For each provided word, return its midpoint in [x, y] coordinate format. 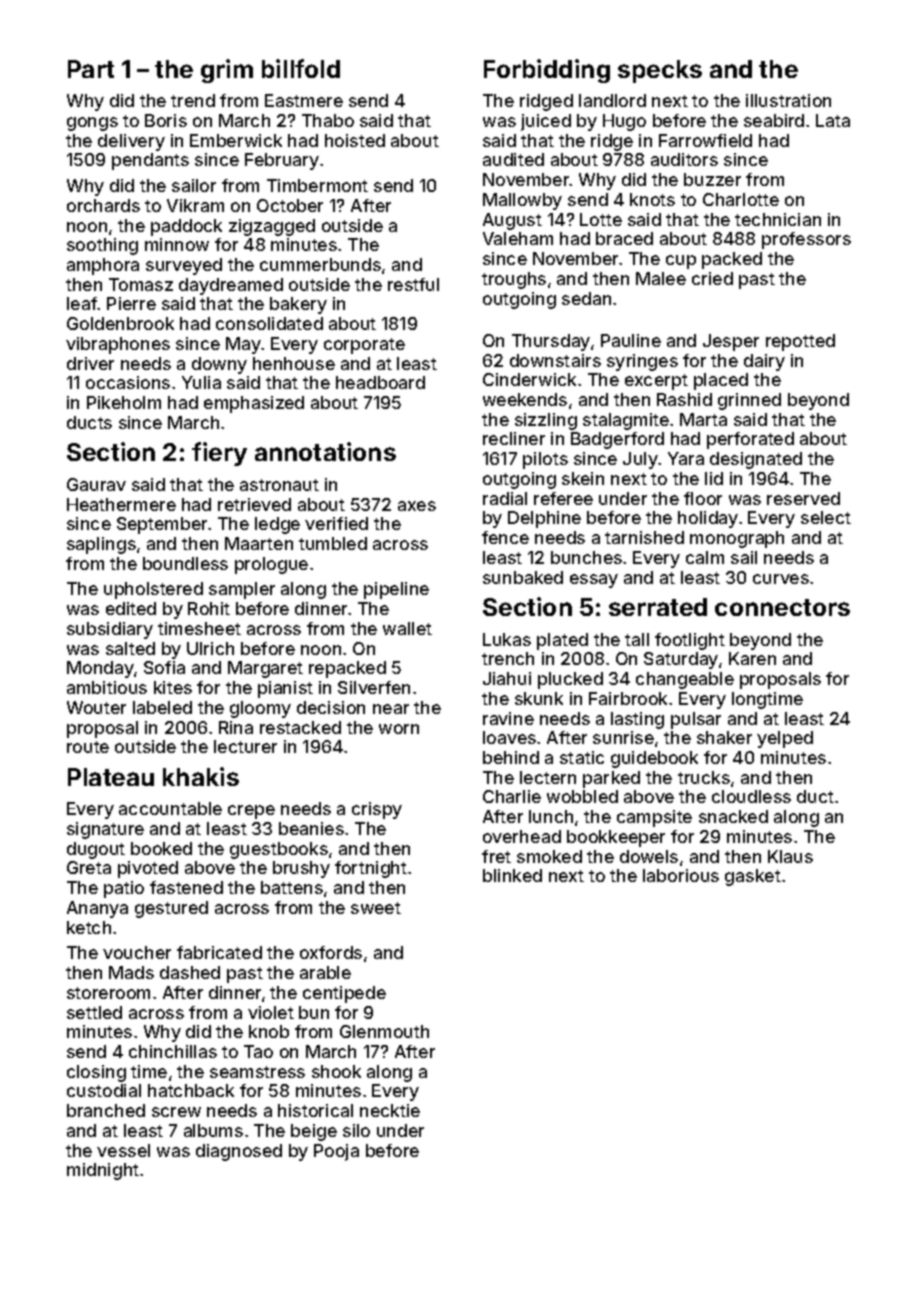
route [88, 747]
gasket [753, 877]
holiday [708, 519]
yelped [785, 739]
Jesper [731, 342]
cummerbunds [320, 264]
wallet [407, 628]
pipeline [396, 590]
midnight [103, 1171]
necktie [390, 1110]
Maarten [259, 543]
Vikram [195, 205]
